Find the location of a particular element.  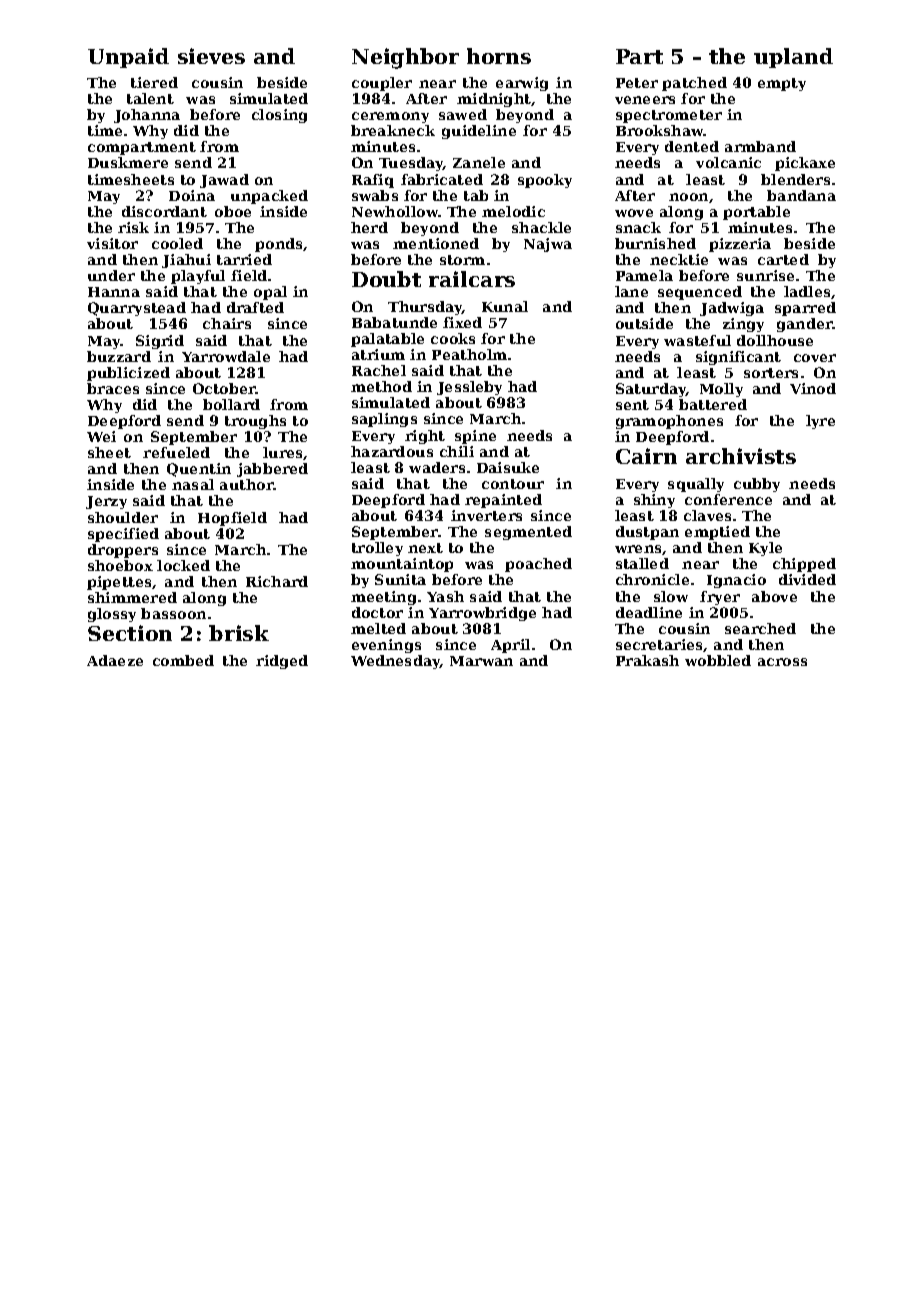

railcars is located at coordinates (472, 279).
